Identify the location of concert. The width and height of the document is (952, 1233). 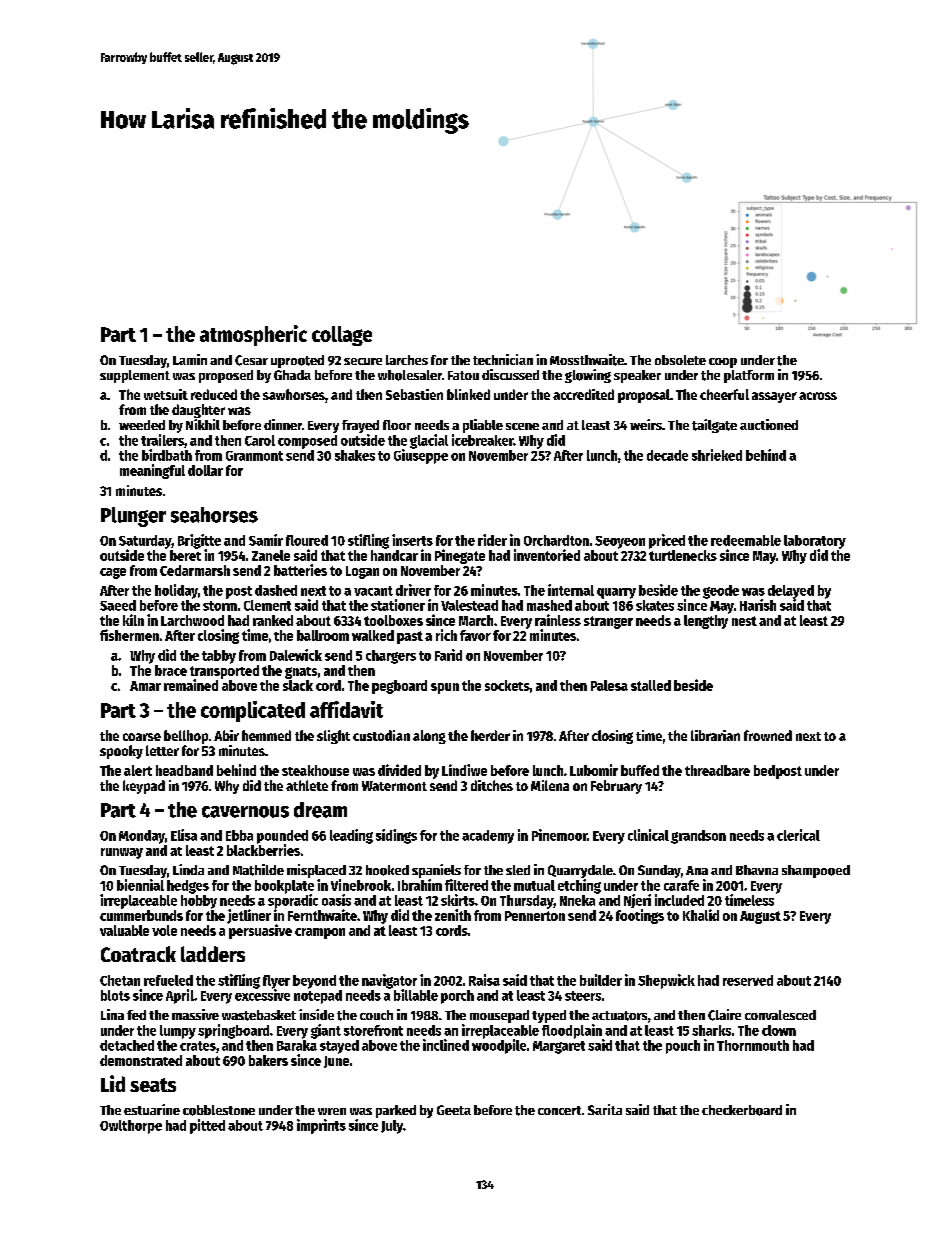
(559, 1110).
